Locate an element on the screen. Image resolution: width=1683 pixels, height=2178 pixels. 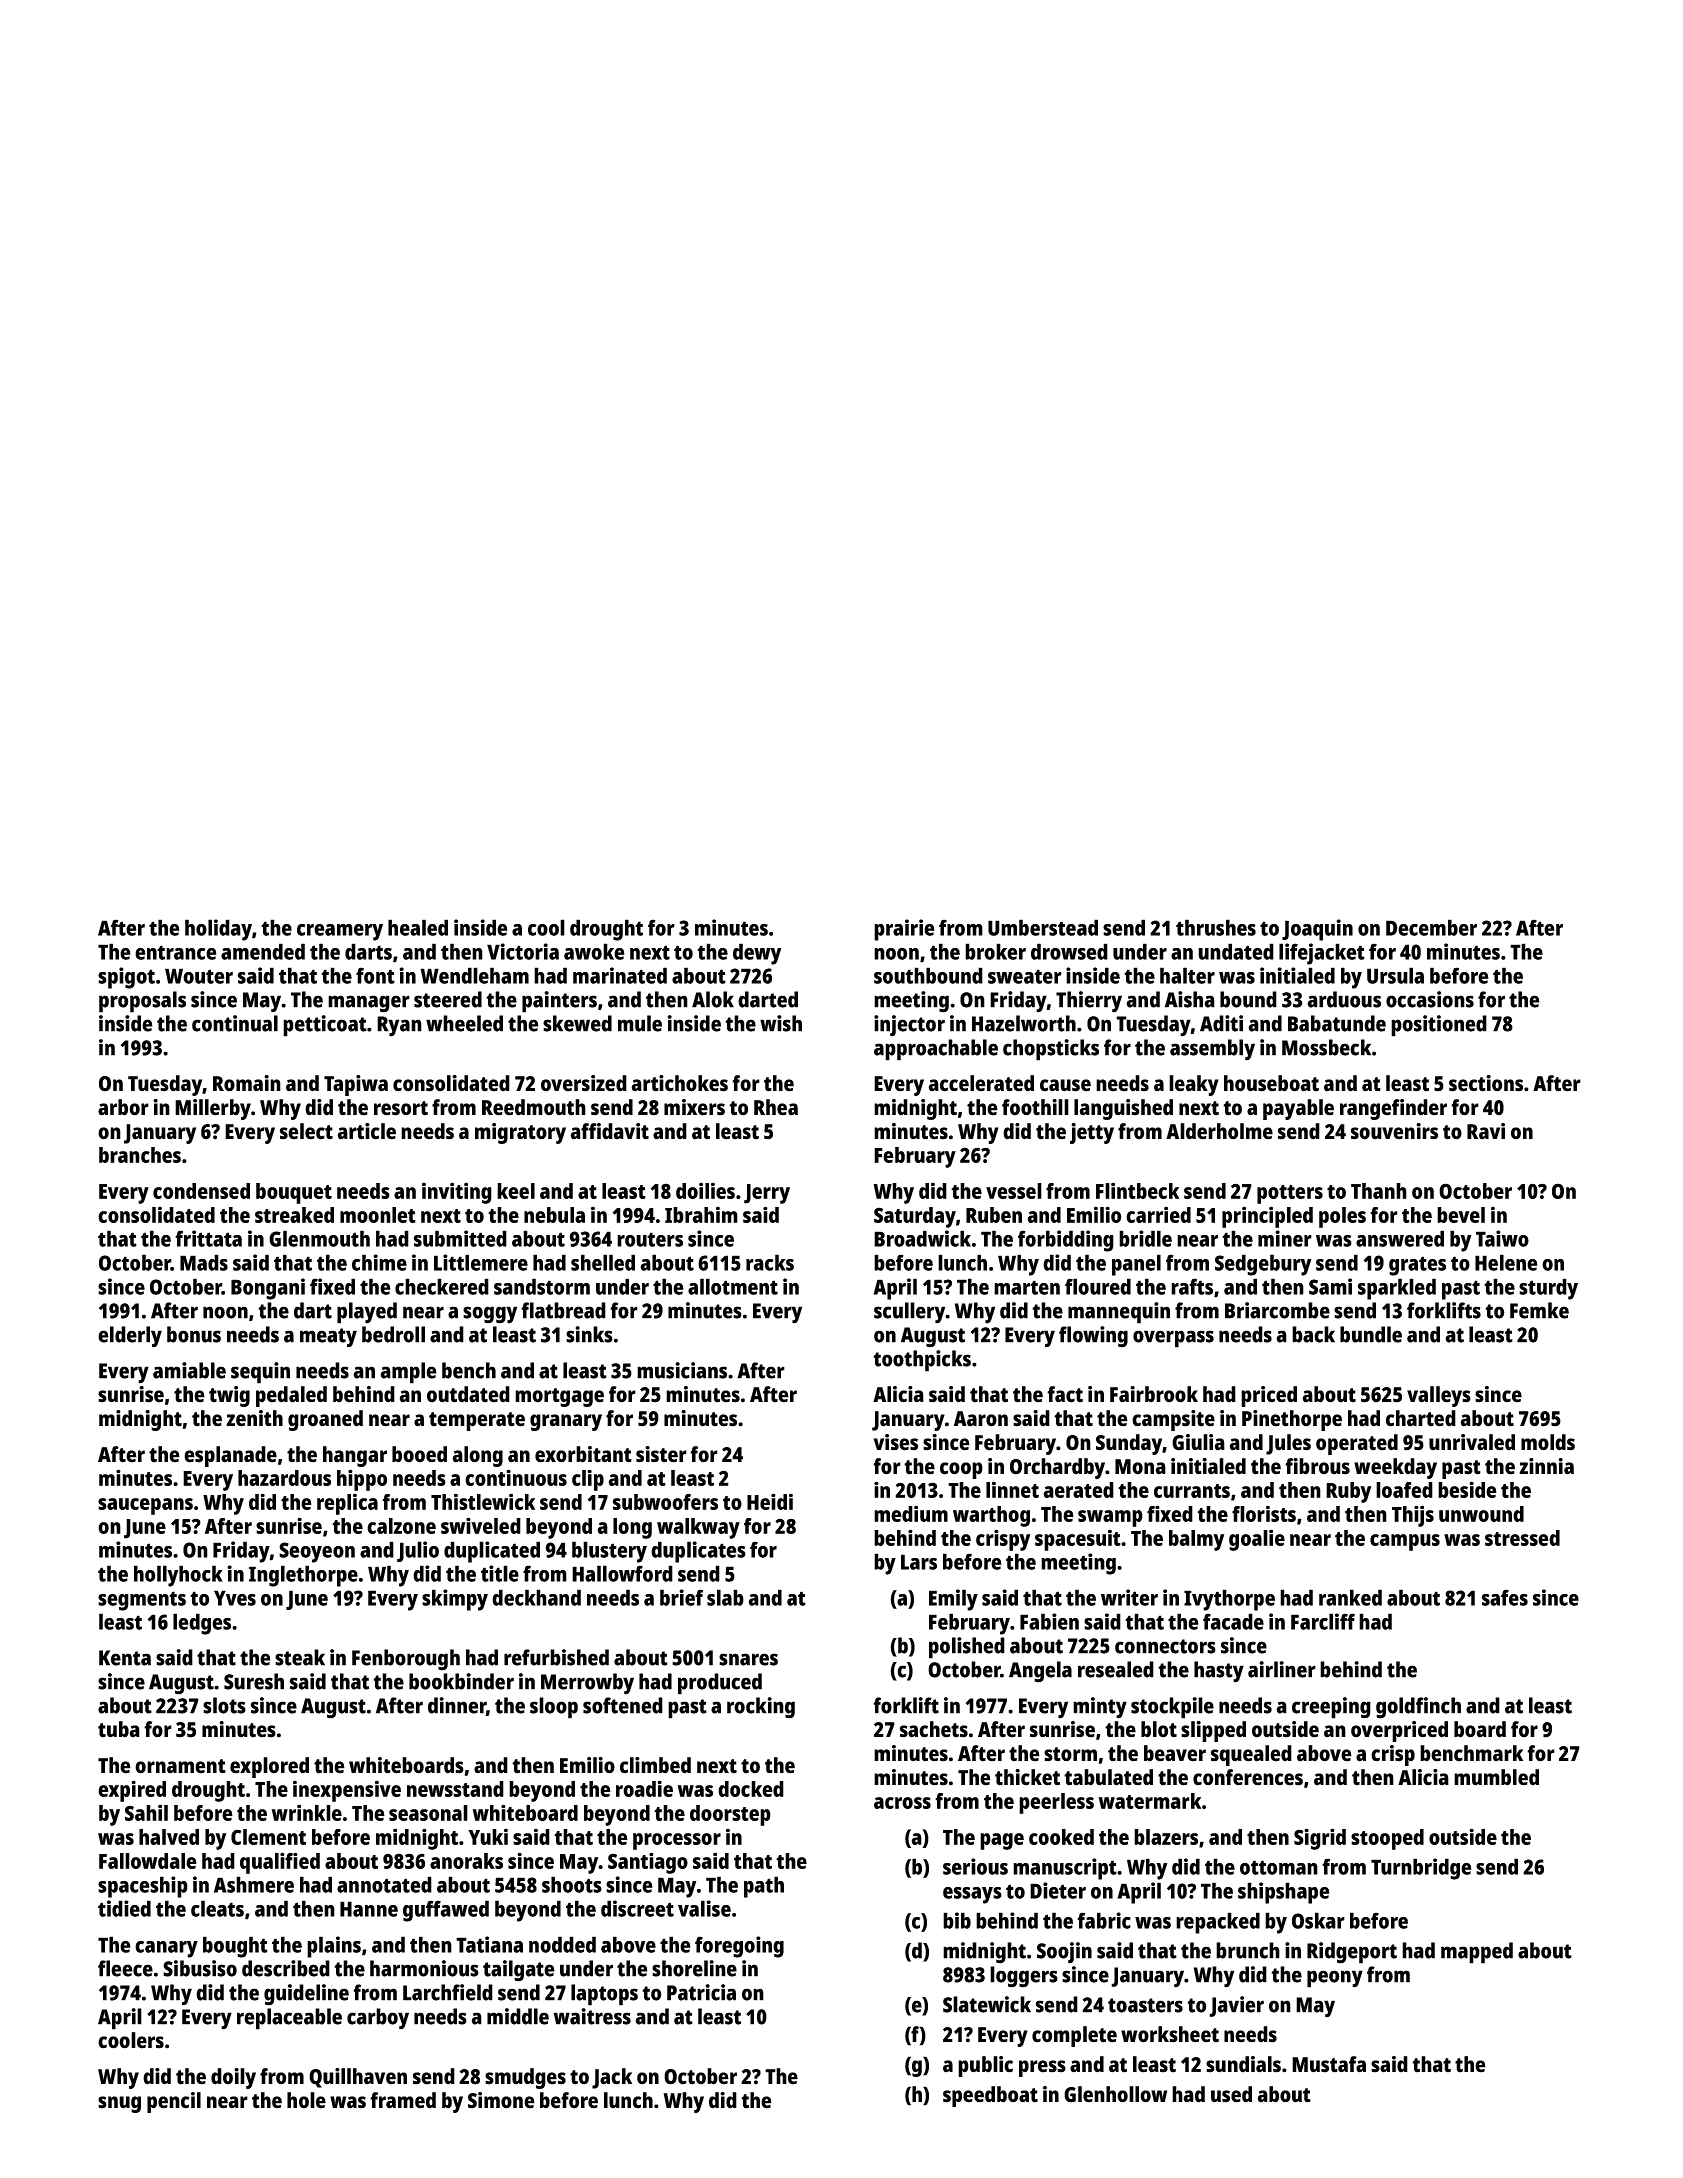
waitress is located at coordinates (592, 2016).
